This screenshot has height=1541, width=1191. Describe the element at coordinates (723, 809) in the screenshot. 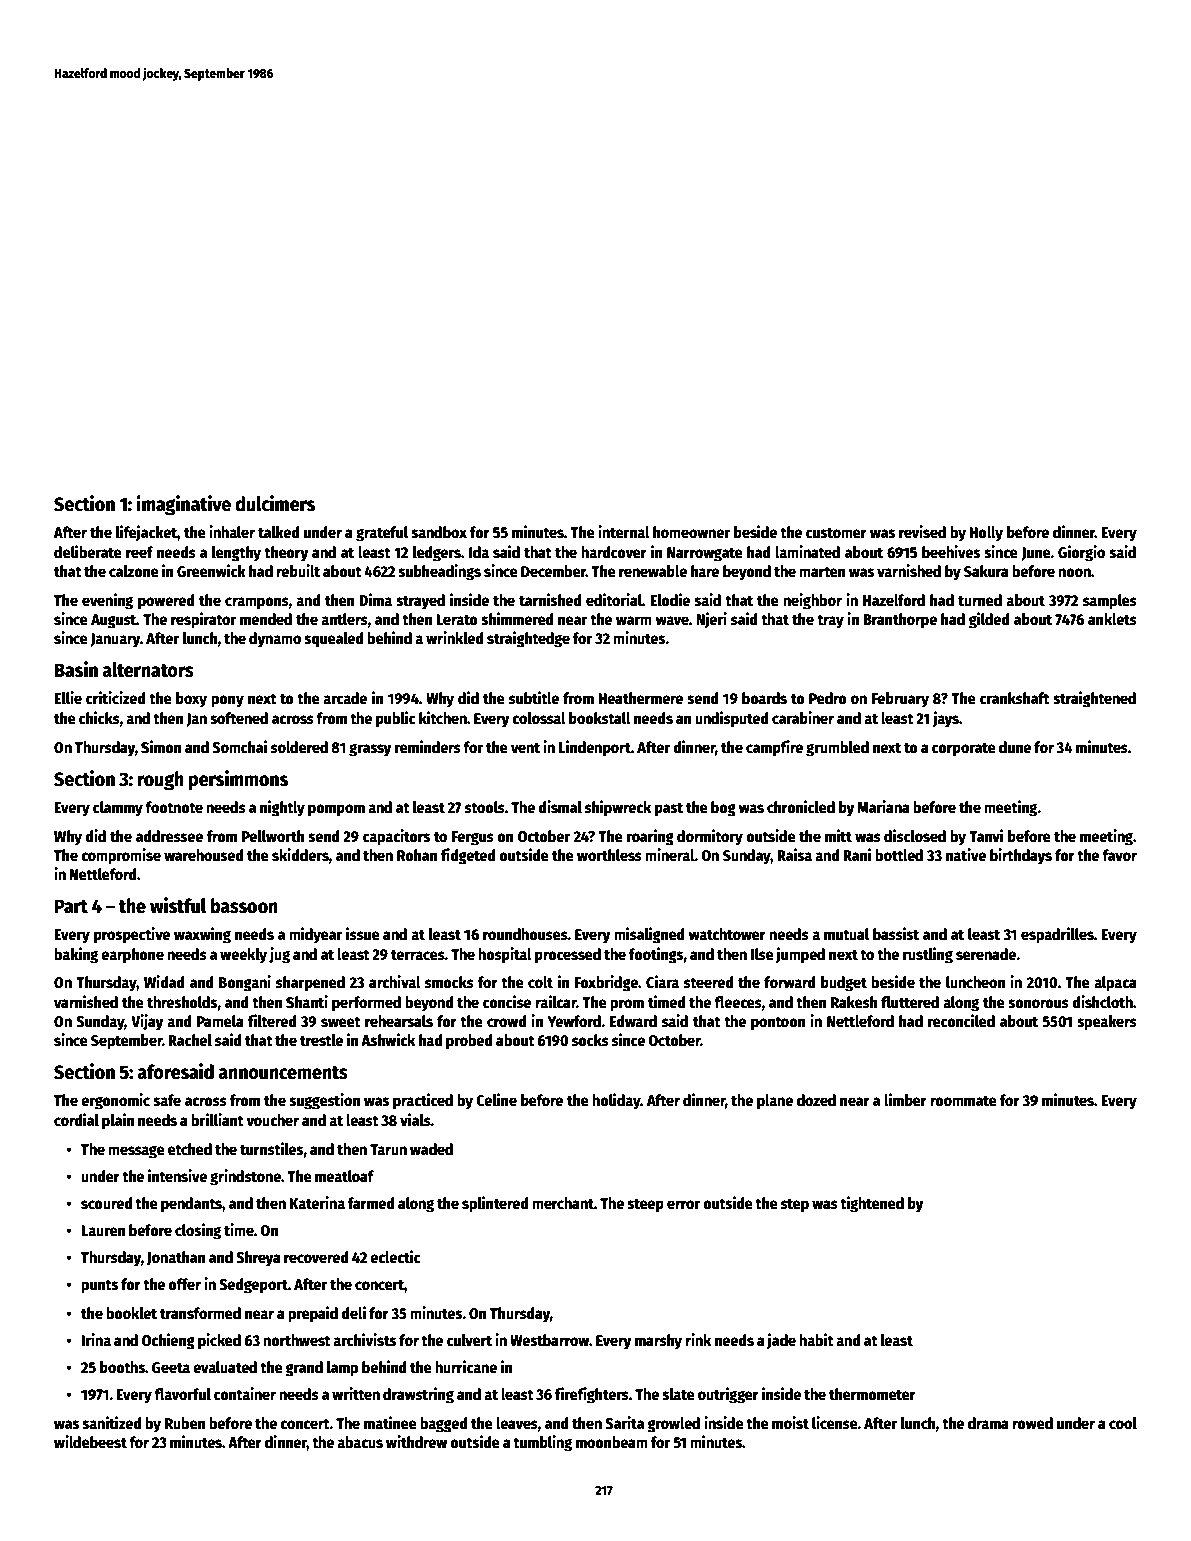

I see `bog` at that location.
